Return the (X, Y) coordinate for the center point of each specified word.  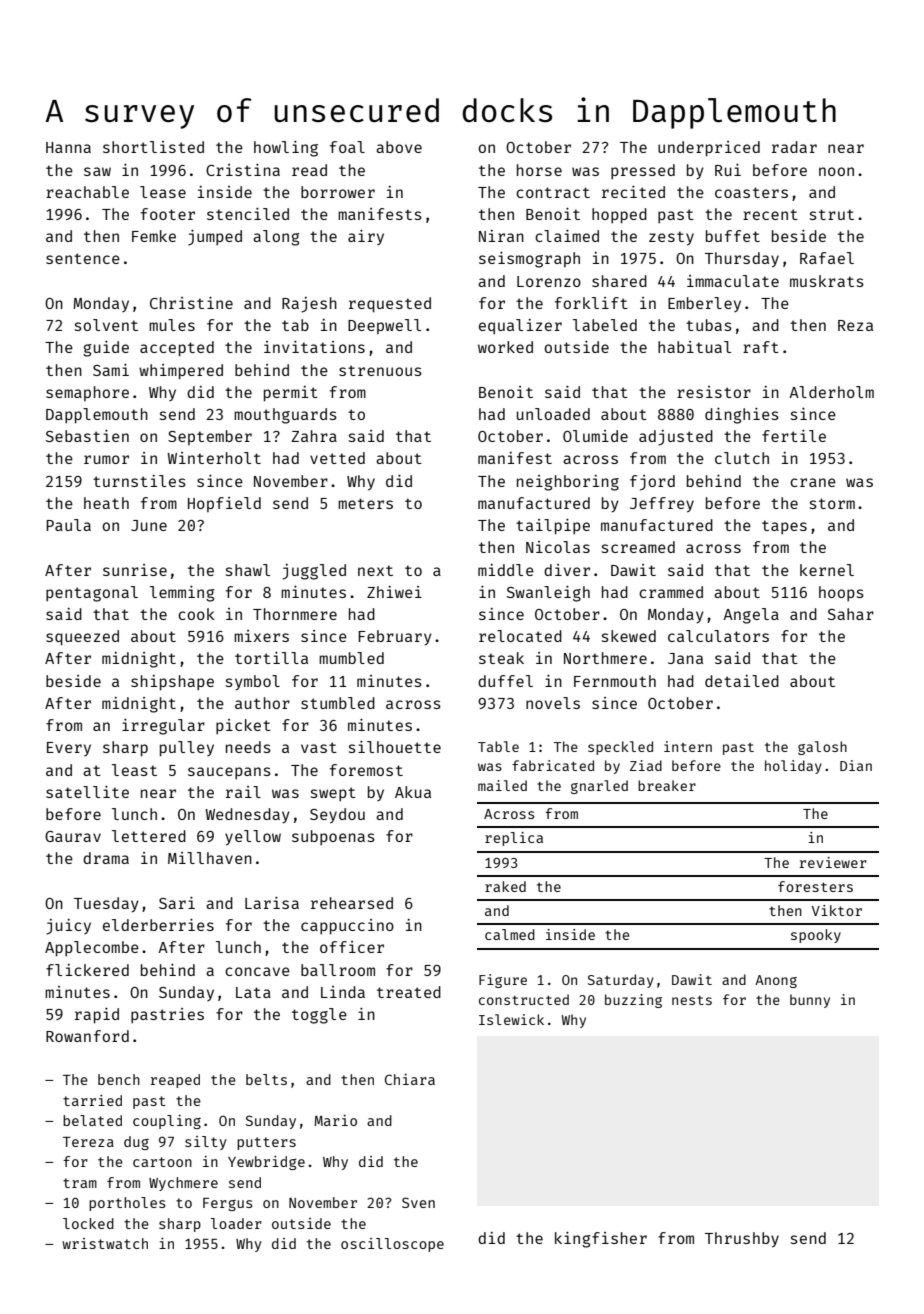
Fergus (228, 1204)
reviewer (833, 862)
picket (243, 726)
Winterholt (214, 458)
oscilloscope (392, 1245)
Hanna (68, 147)
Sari (177, 903)
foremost (366, 770)
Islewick (511, 1019)
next (375, 570)
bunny (810, 1001)
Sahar (851, 614)
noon (836, 171)
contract (553, 192)
